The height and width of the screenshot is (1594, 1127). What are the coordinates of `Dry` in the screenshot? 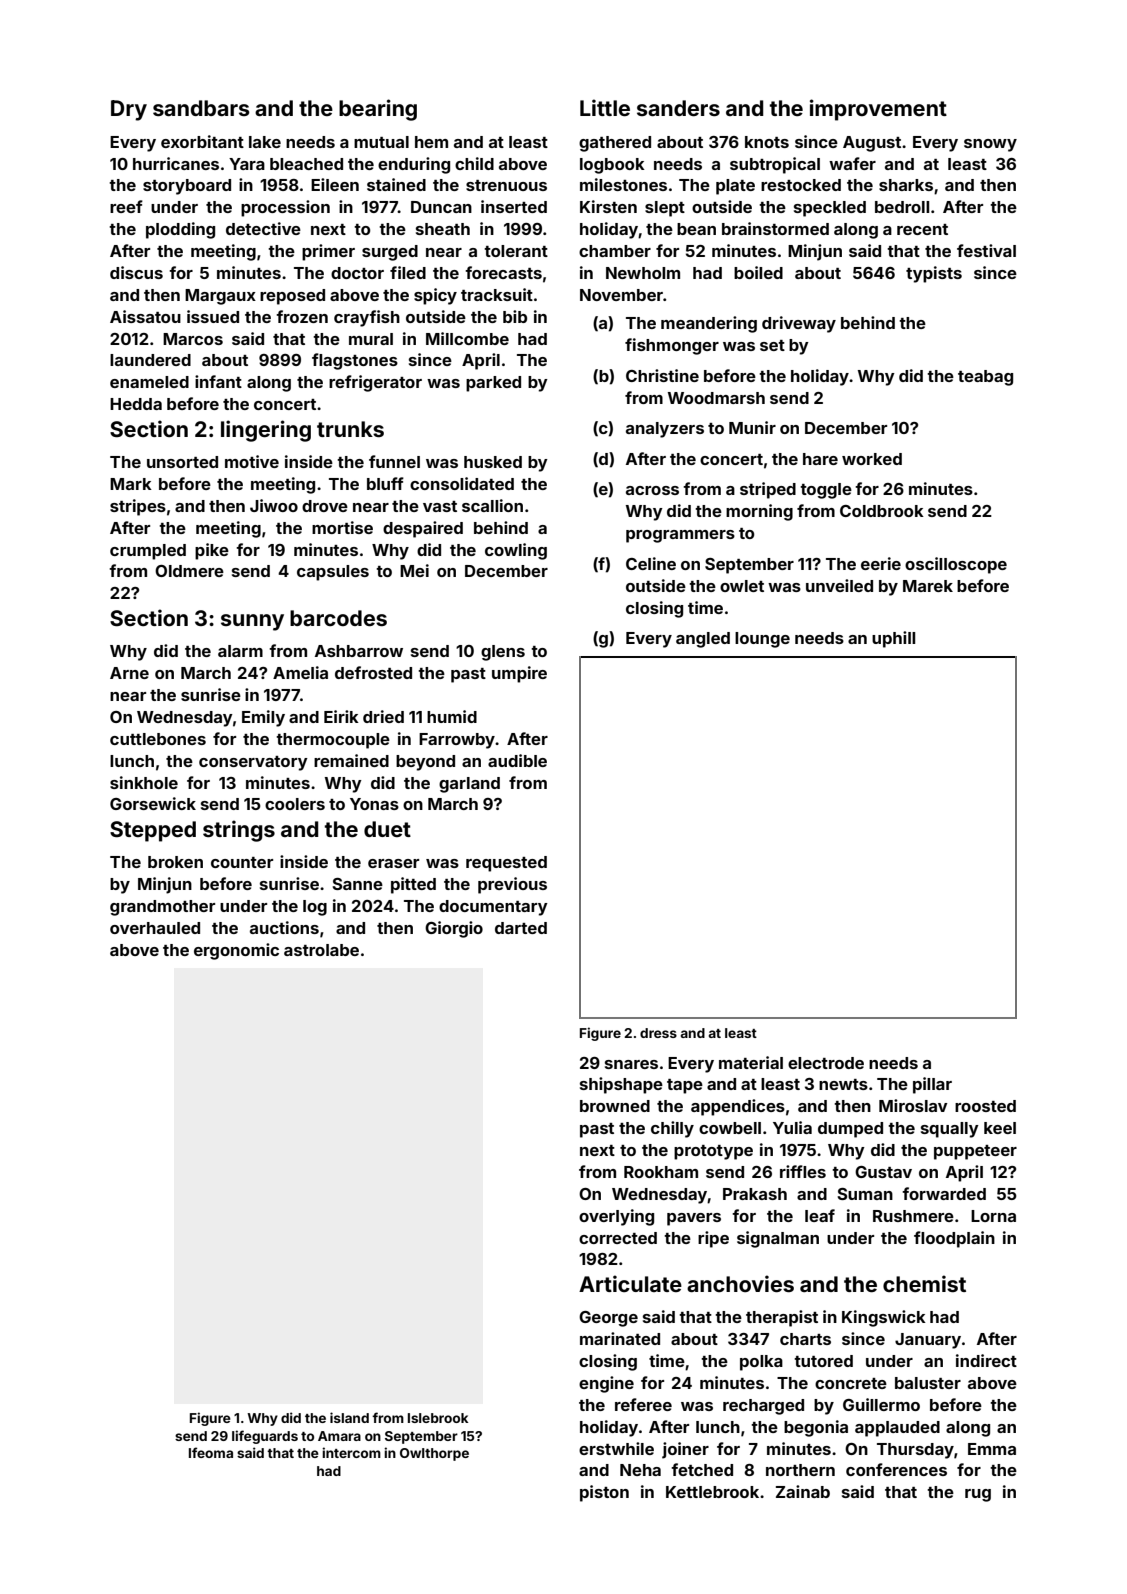 It's located at (129, 110).
